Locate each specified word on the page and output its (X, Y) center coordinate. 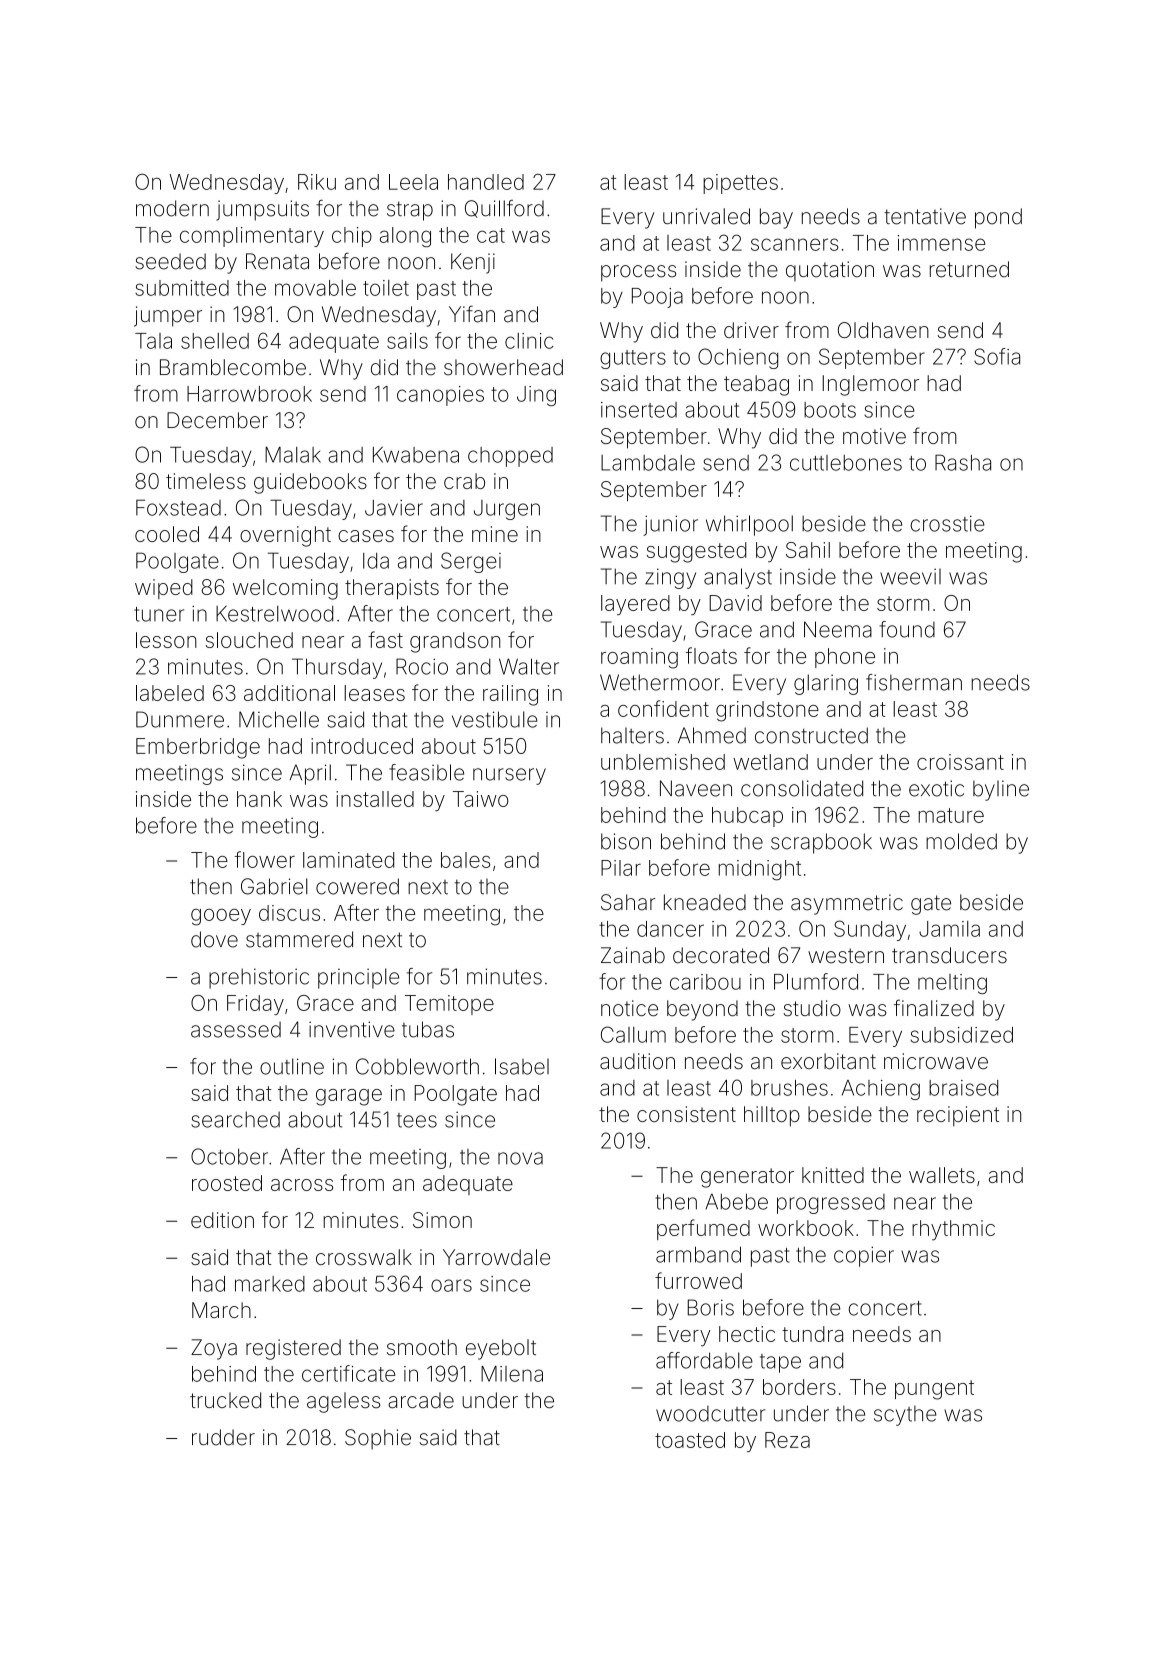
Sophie (378, 1439)
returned (969, 269)
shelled (215, 341)
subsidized (962, 1035)
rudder (223, 1437)
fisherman (914, 682)
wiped (164, 589)
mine (495, 534)
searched (235, 1119)
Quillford (504, 209)
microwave (936, 1061)
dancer (670, 929)
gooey (221, 917)
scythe (905, 1416)
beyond (702, 1010)
